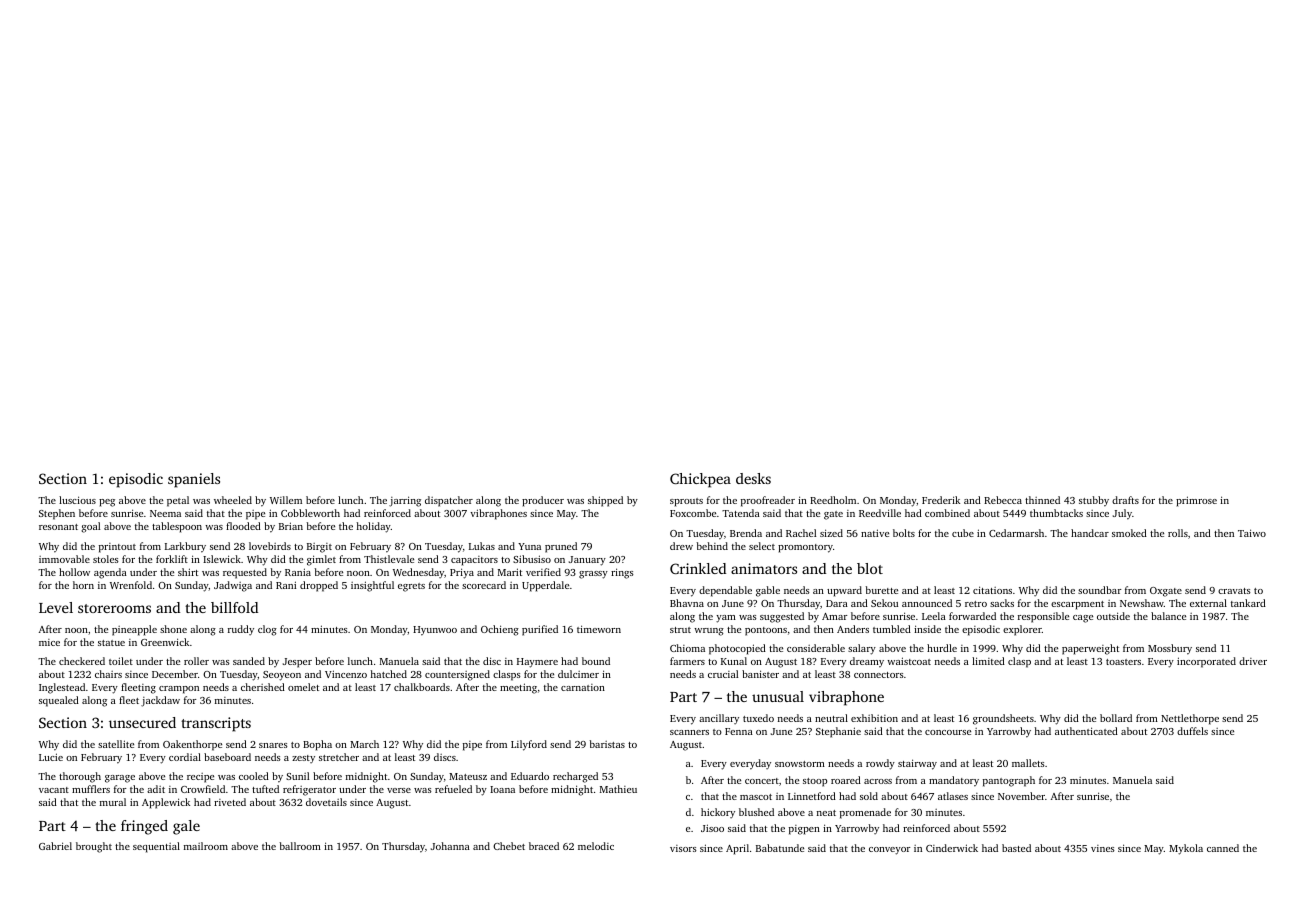  I want to click on blot, so click(870, 568).
